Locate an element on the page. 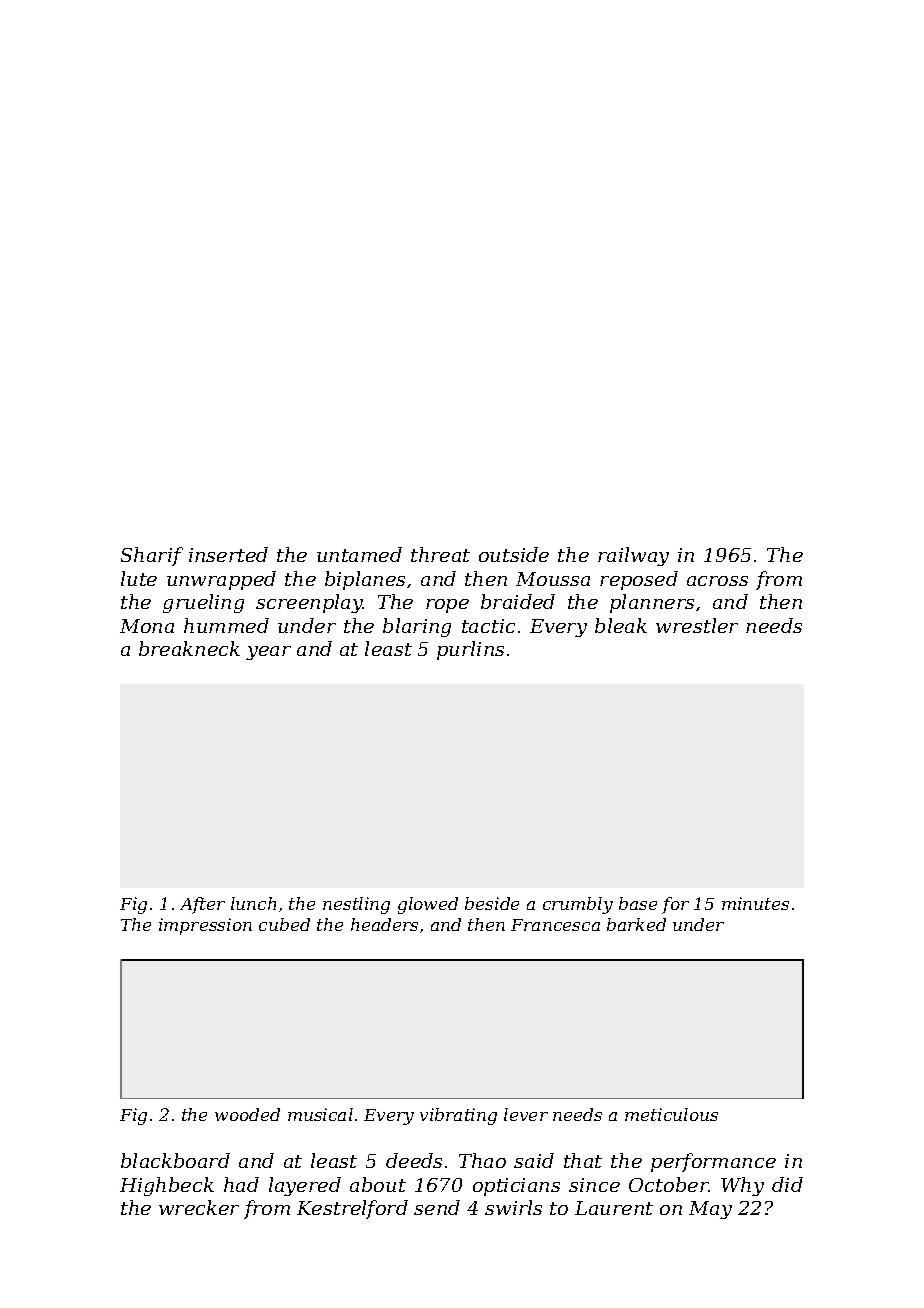  year is located at coordinates (268, 653).
